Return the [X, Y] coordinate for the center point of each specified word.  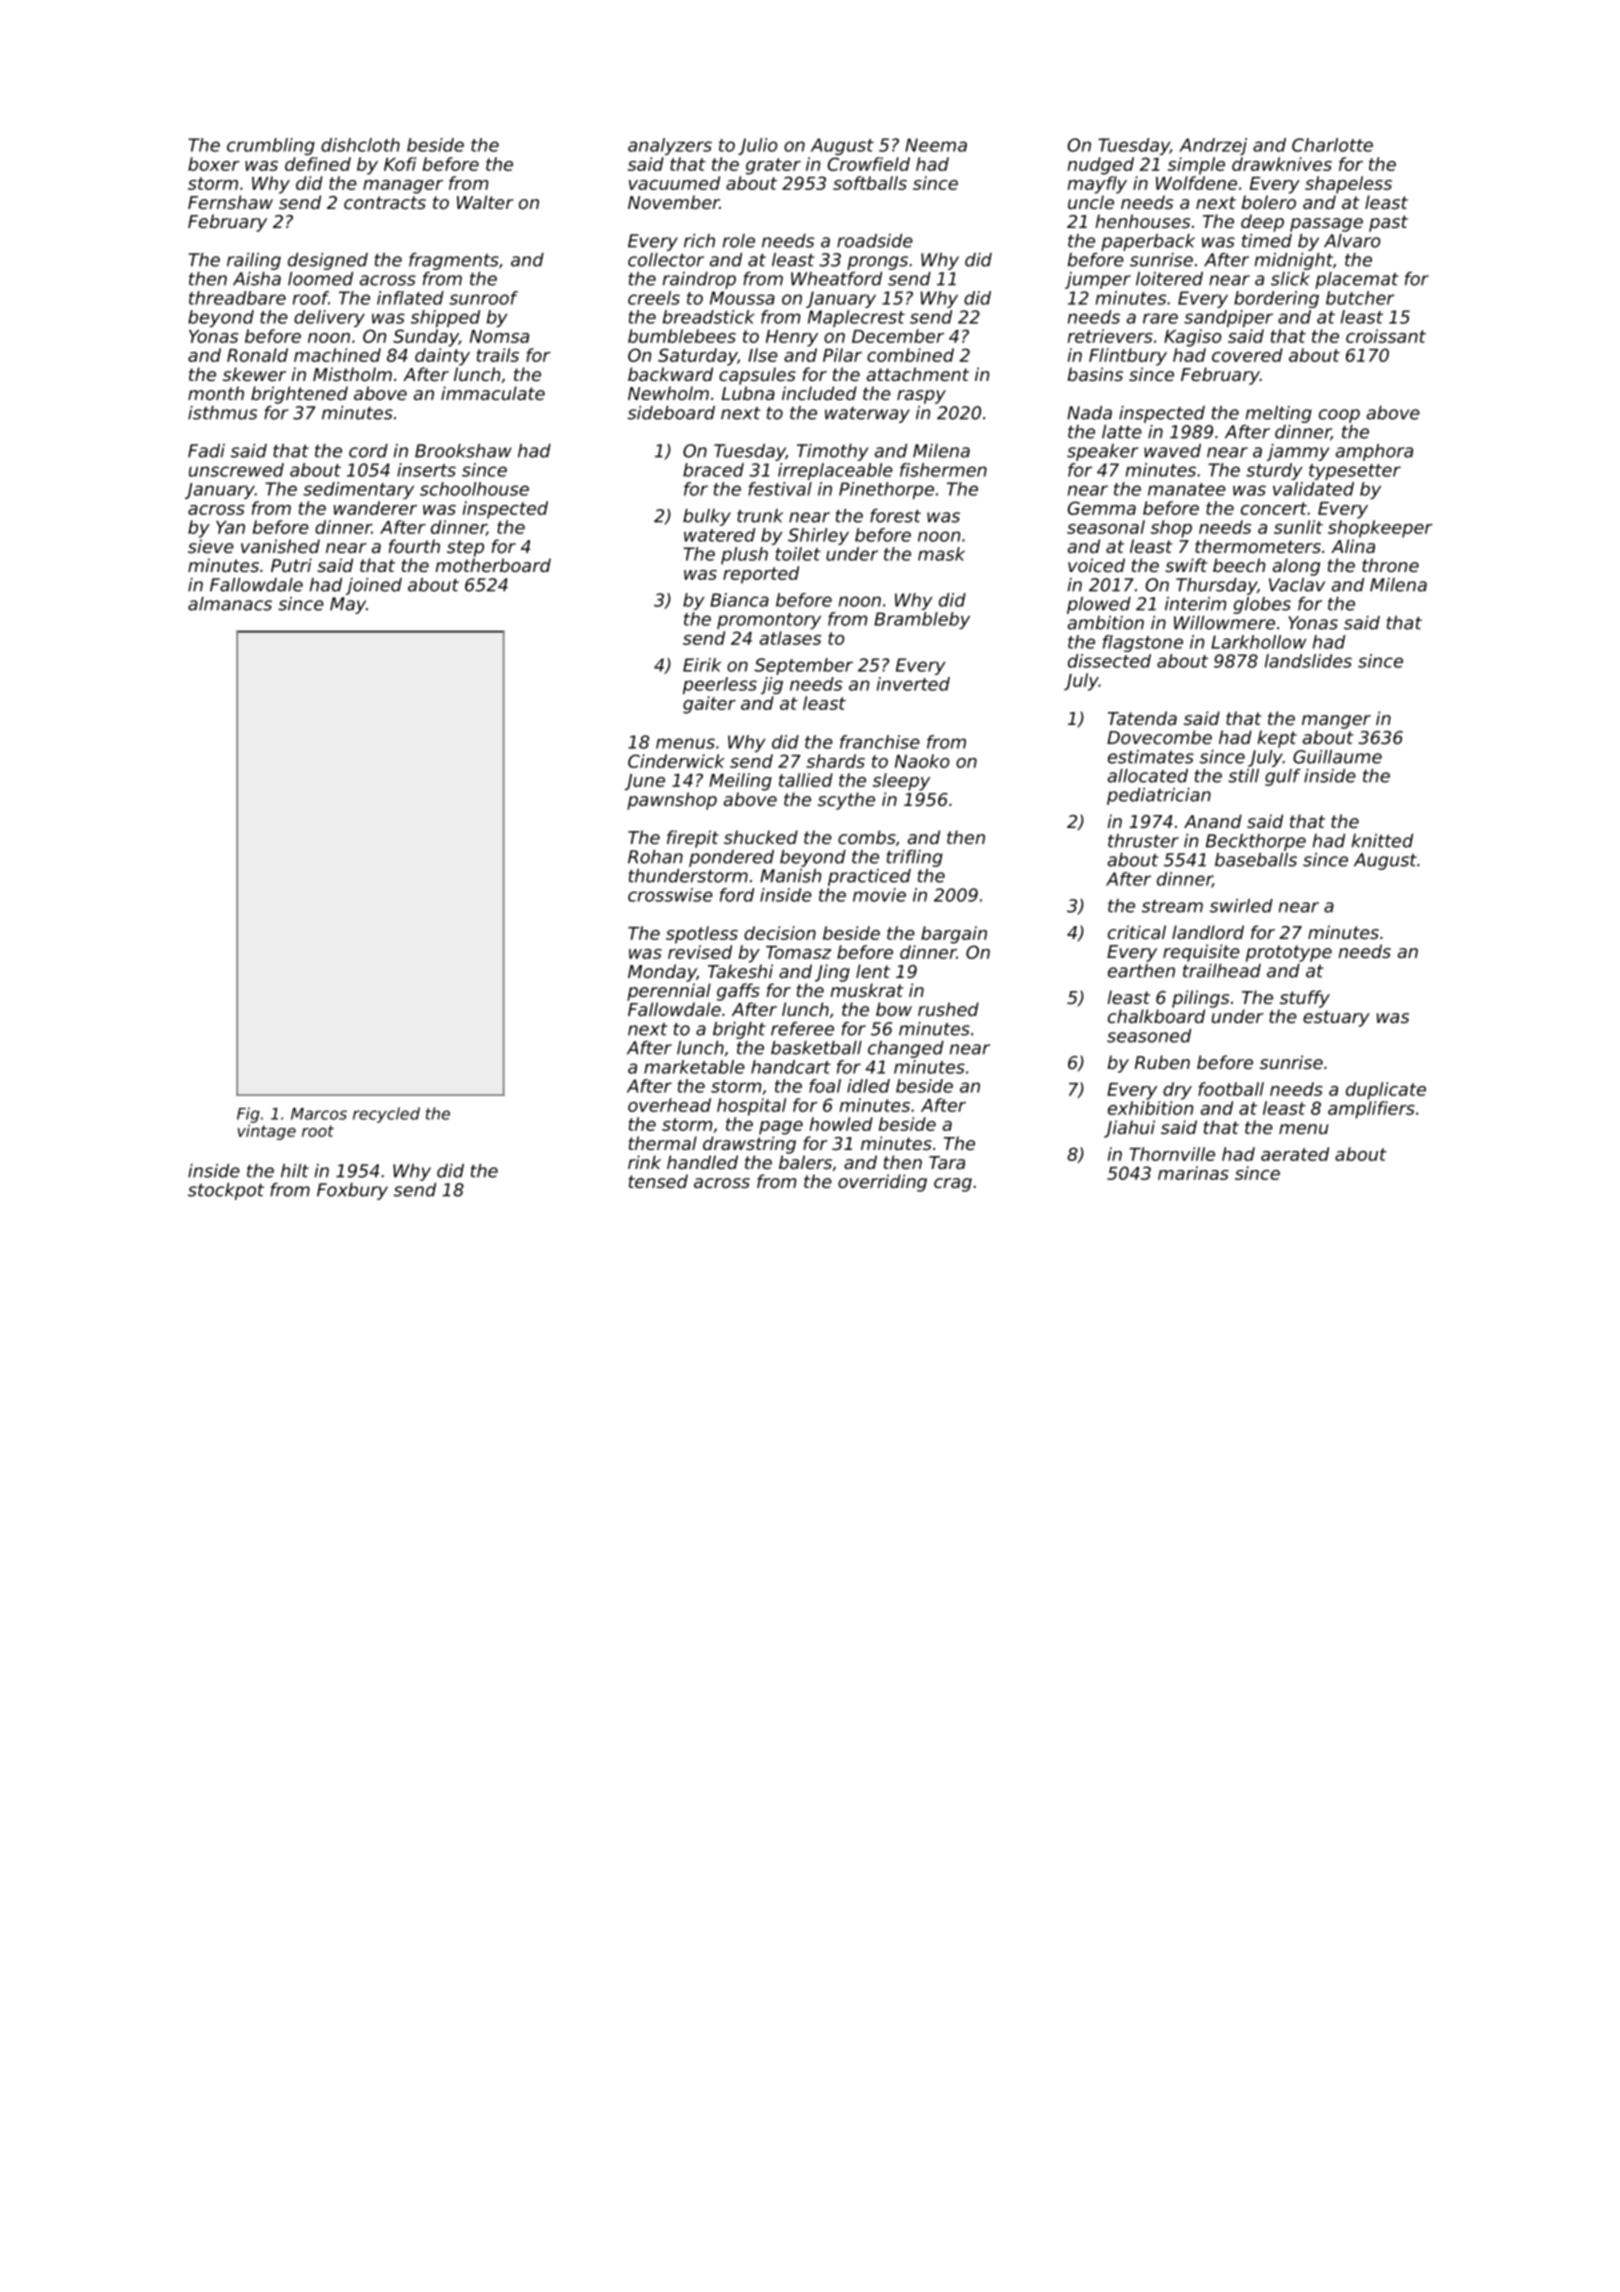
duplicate [1386, 1091]
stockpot [226, 1191]
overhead [669, 1105]
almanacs [230, 604]
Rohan [655, 857]
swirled [1241, 906]
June [645, 782]
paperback [1148, 242]
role [739, 241]
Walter [485, 202]
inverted [913, 684]
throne [1390, 565]
